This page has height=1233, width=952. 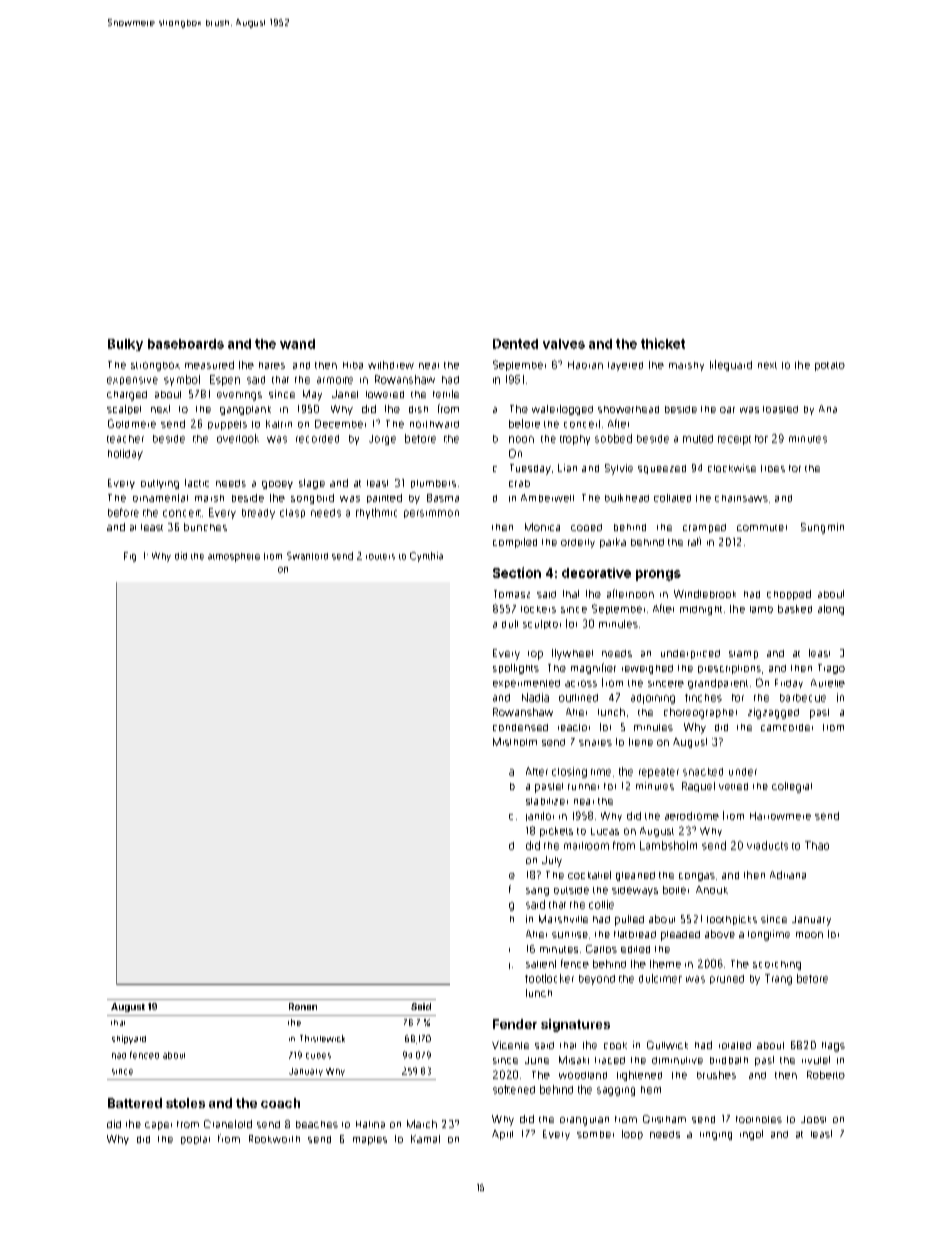 I want to click on shipyard, so click(x=129, y=1039).
